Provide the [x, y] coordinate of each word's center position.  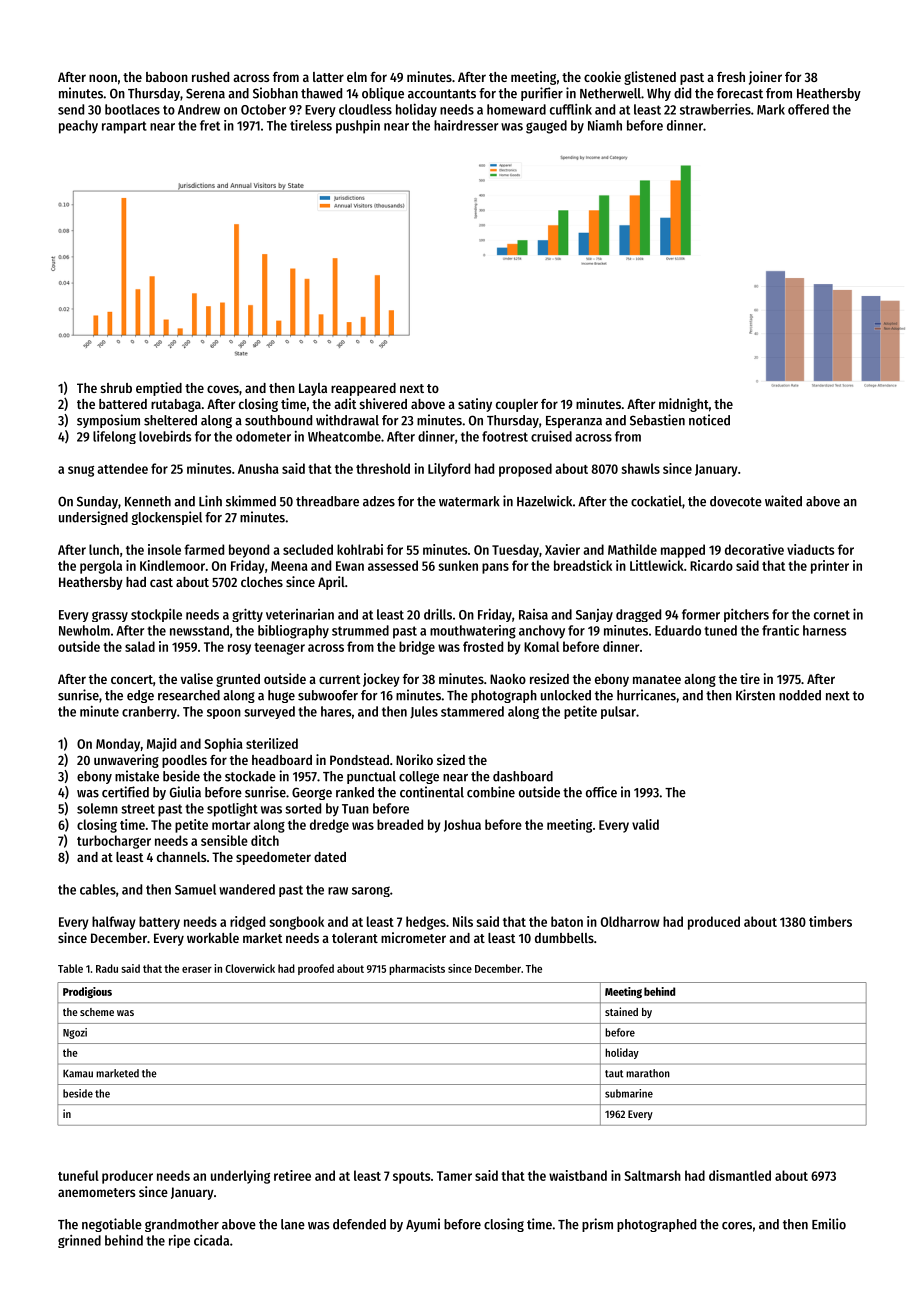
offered [808, 109]
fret [210, 125]
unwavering [126, 761]
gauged [546, 127]
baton [567, 921]
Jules [424, 712]
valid [645, 824]
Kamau [78, 1074]
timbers [830, 921]
